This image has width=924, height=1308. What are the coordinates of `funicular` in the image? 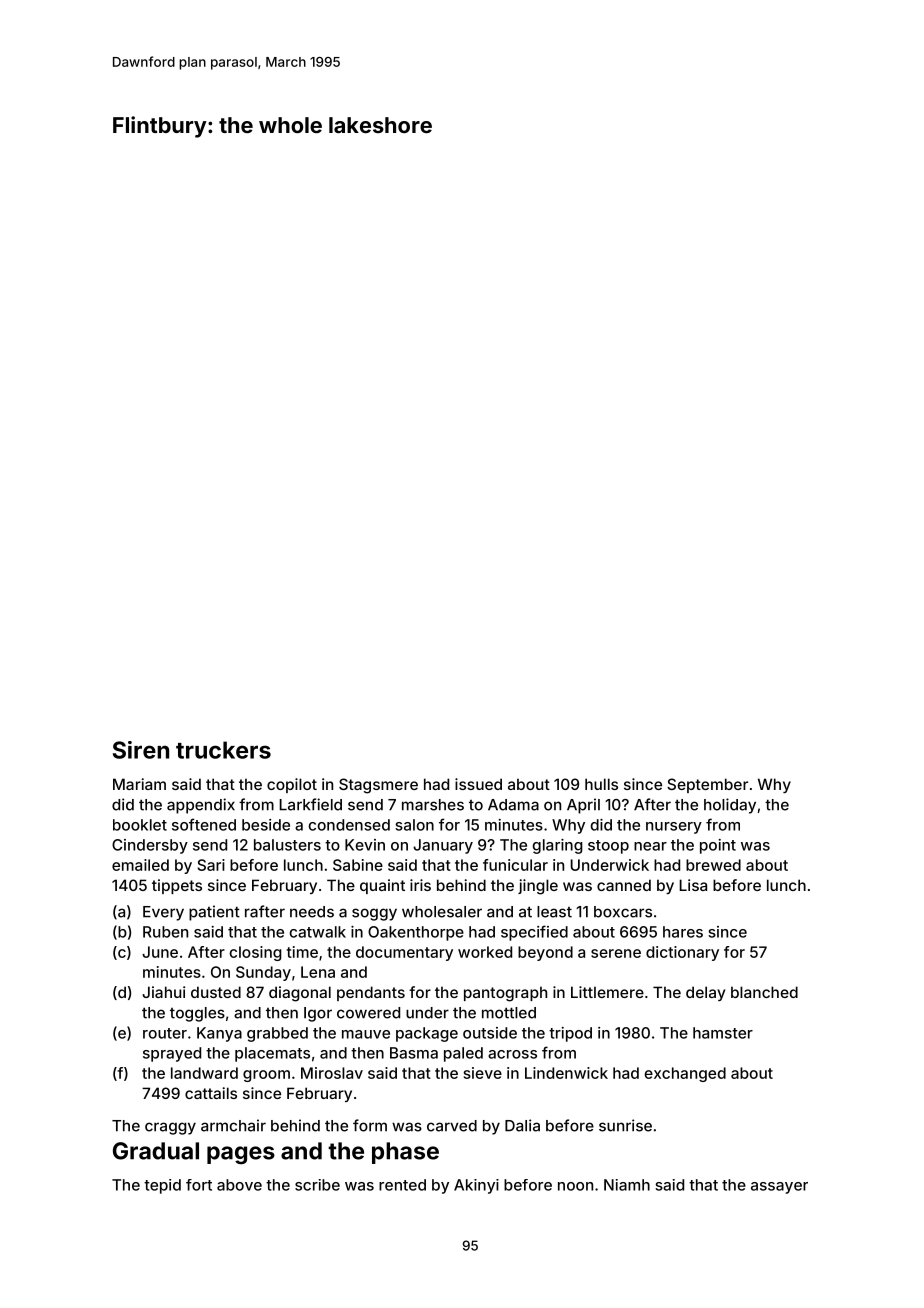 It's located at (515, 865).
